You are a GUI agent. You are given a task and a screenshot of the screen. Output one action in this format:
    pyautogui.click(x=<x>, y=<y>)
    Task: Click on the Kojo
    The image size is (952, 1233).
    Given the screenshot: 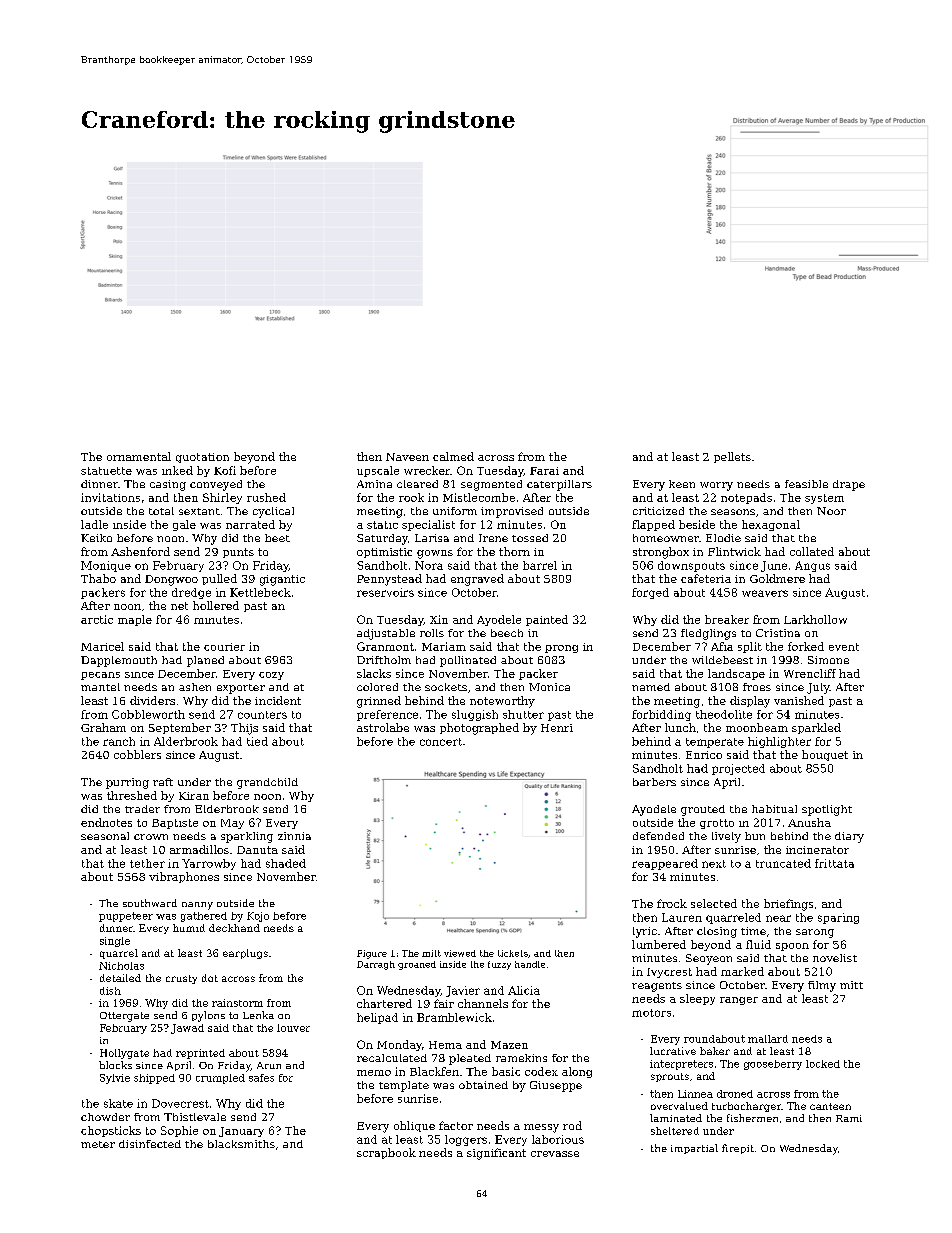 What is the action you would take?
    pyautogui.click(x=258, y=917)
